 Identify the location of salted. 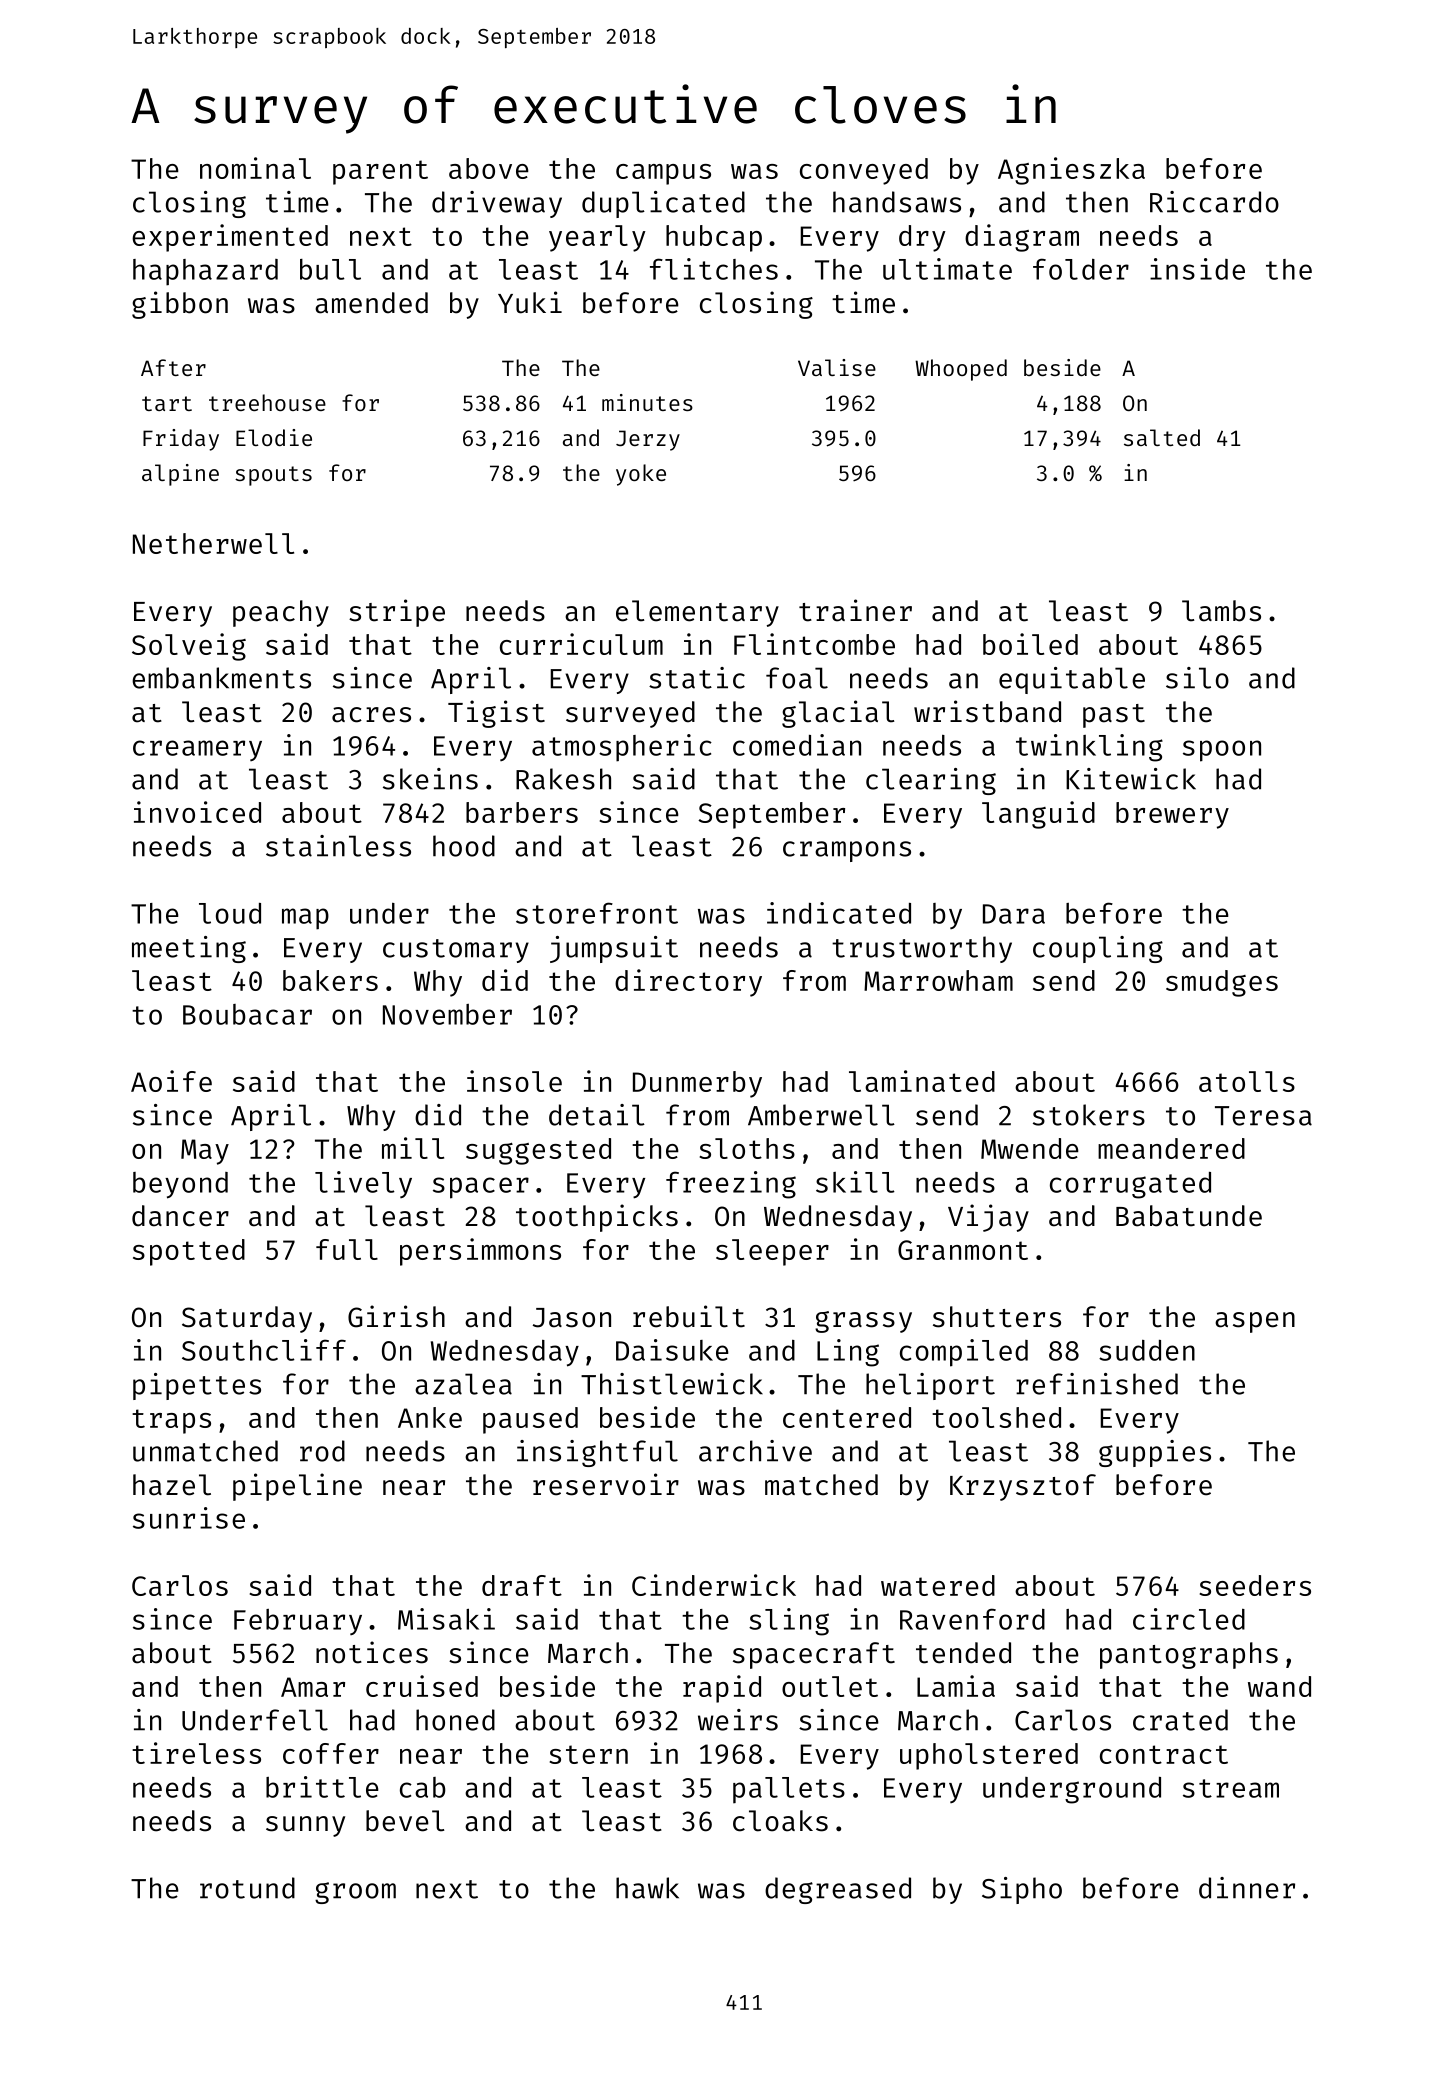
(1162, 437).
